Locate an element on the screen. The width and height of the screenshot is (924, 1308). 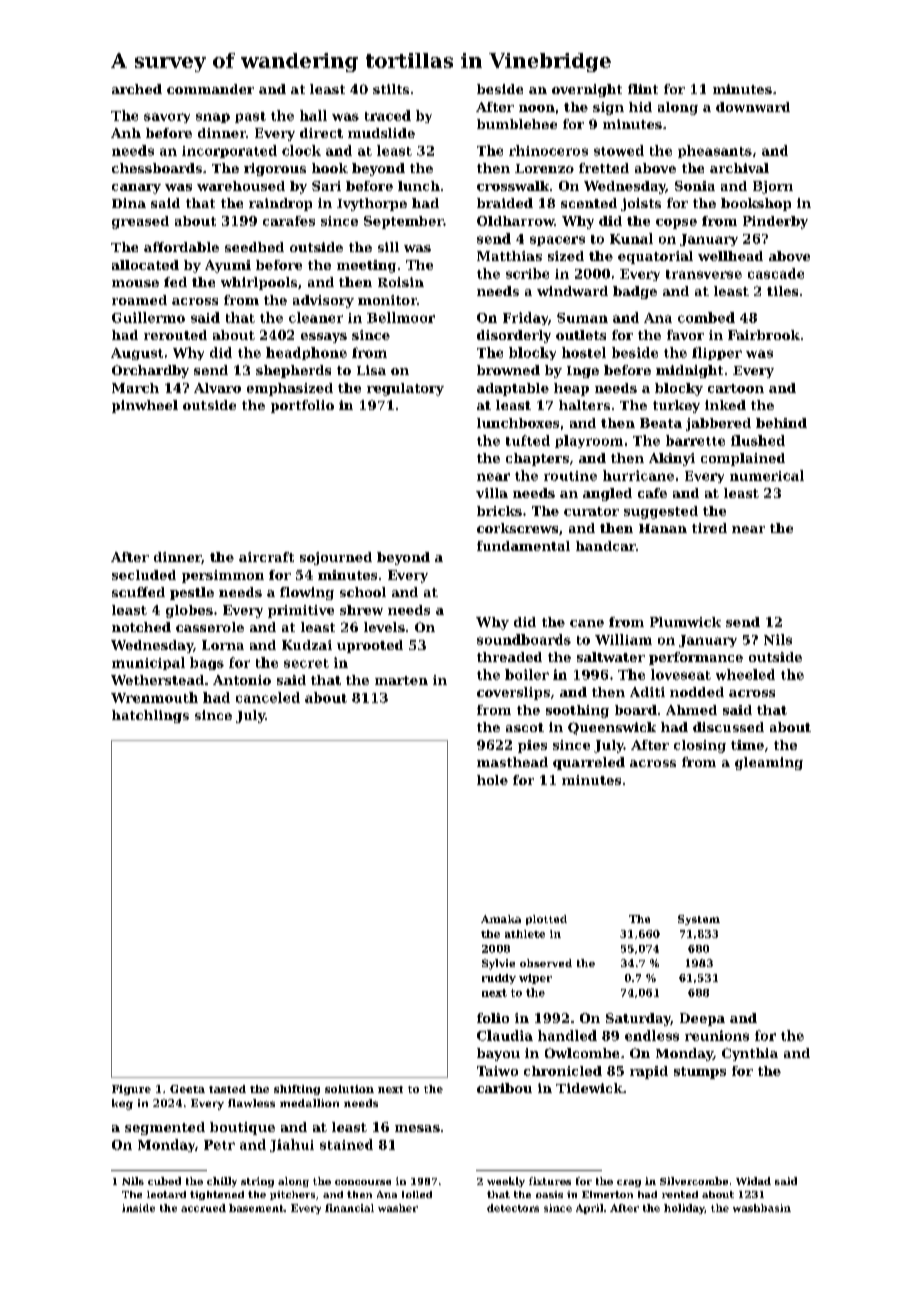
washbasin is located at coordinates (762, 1208).
